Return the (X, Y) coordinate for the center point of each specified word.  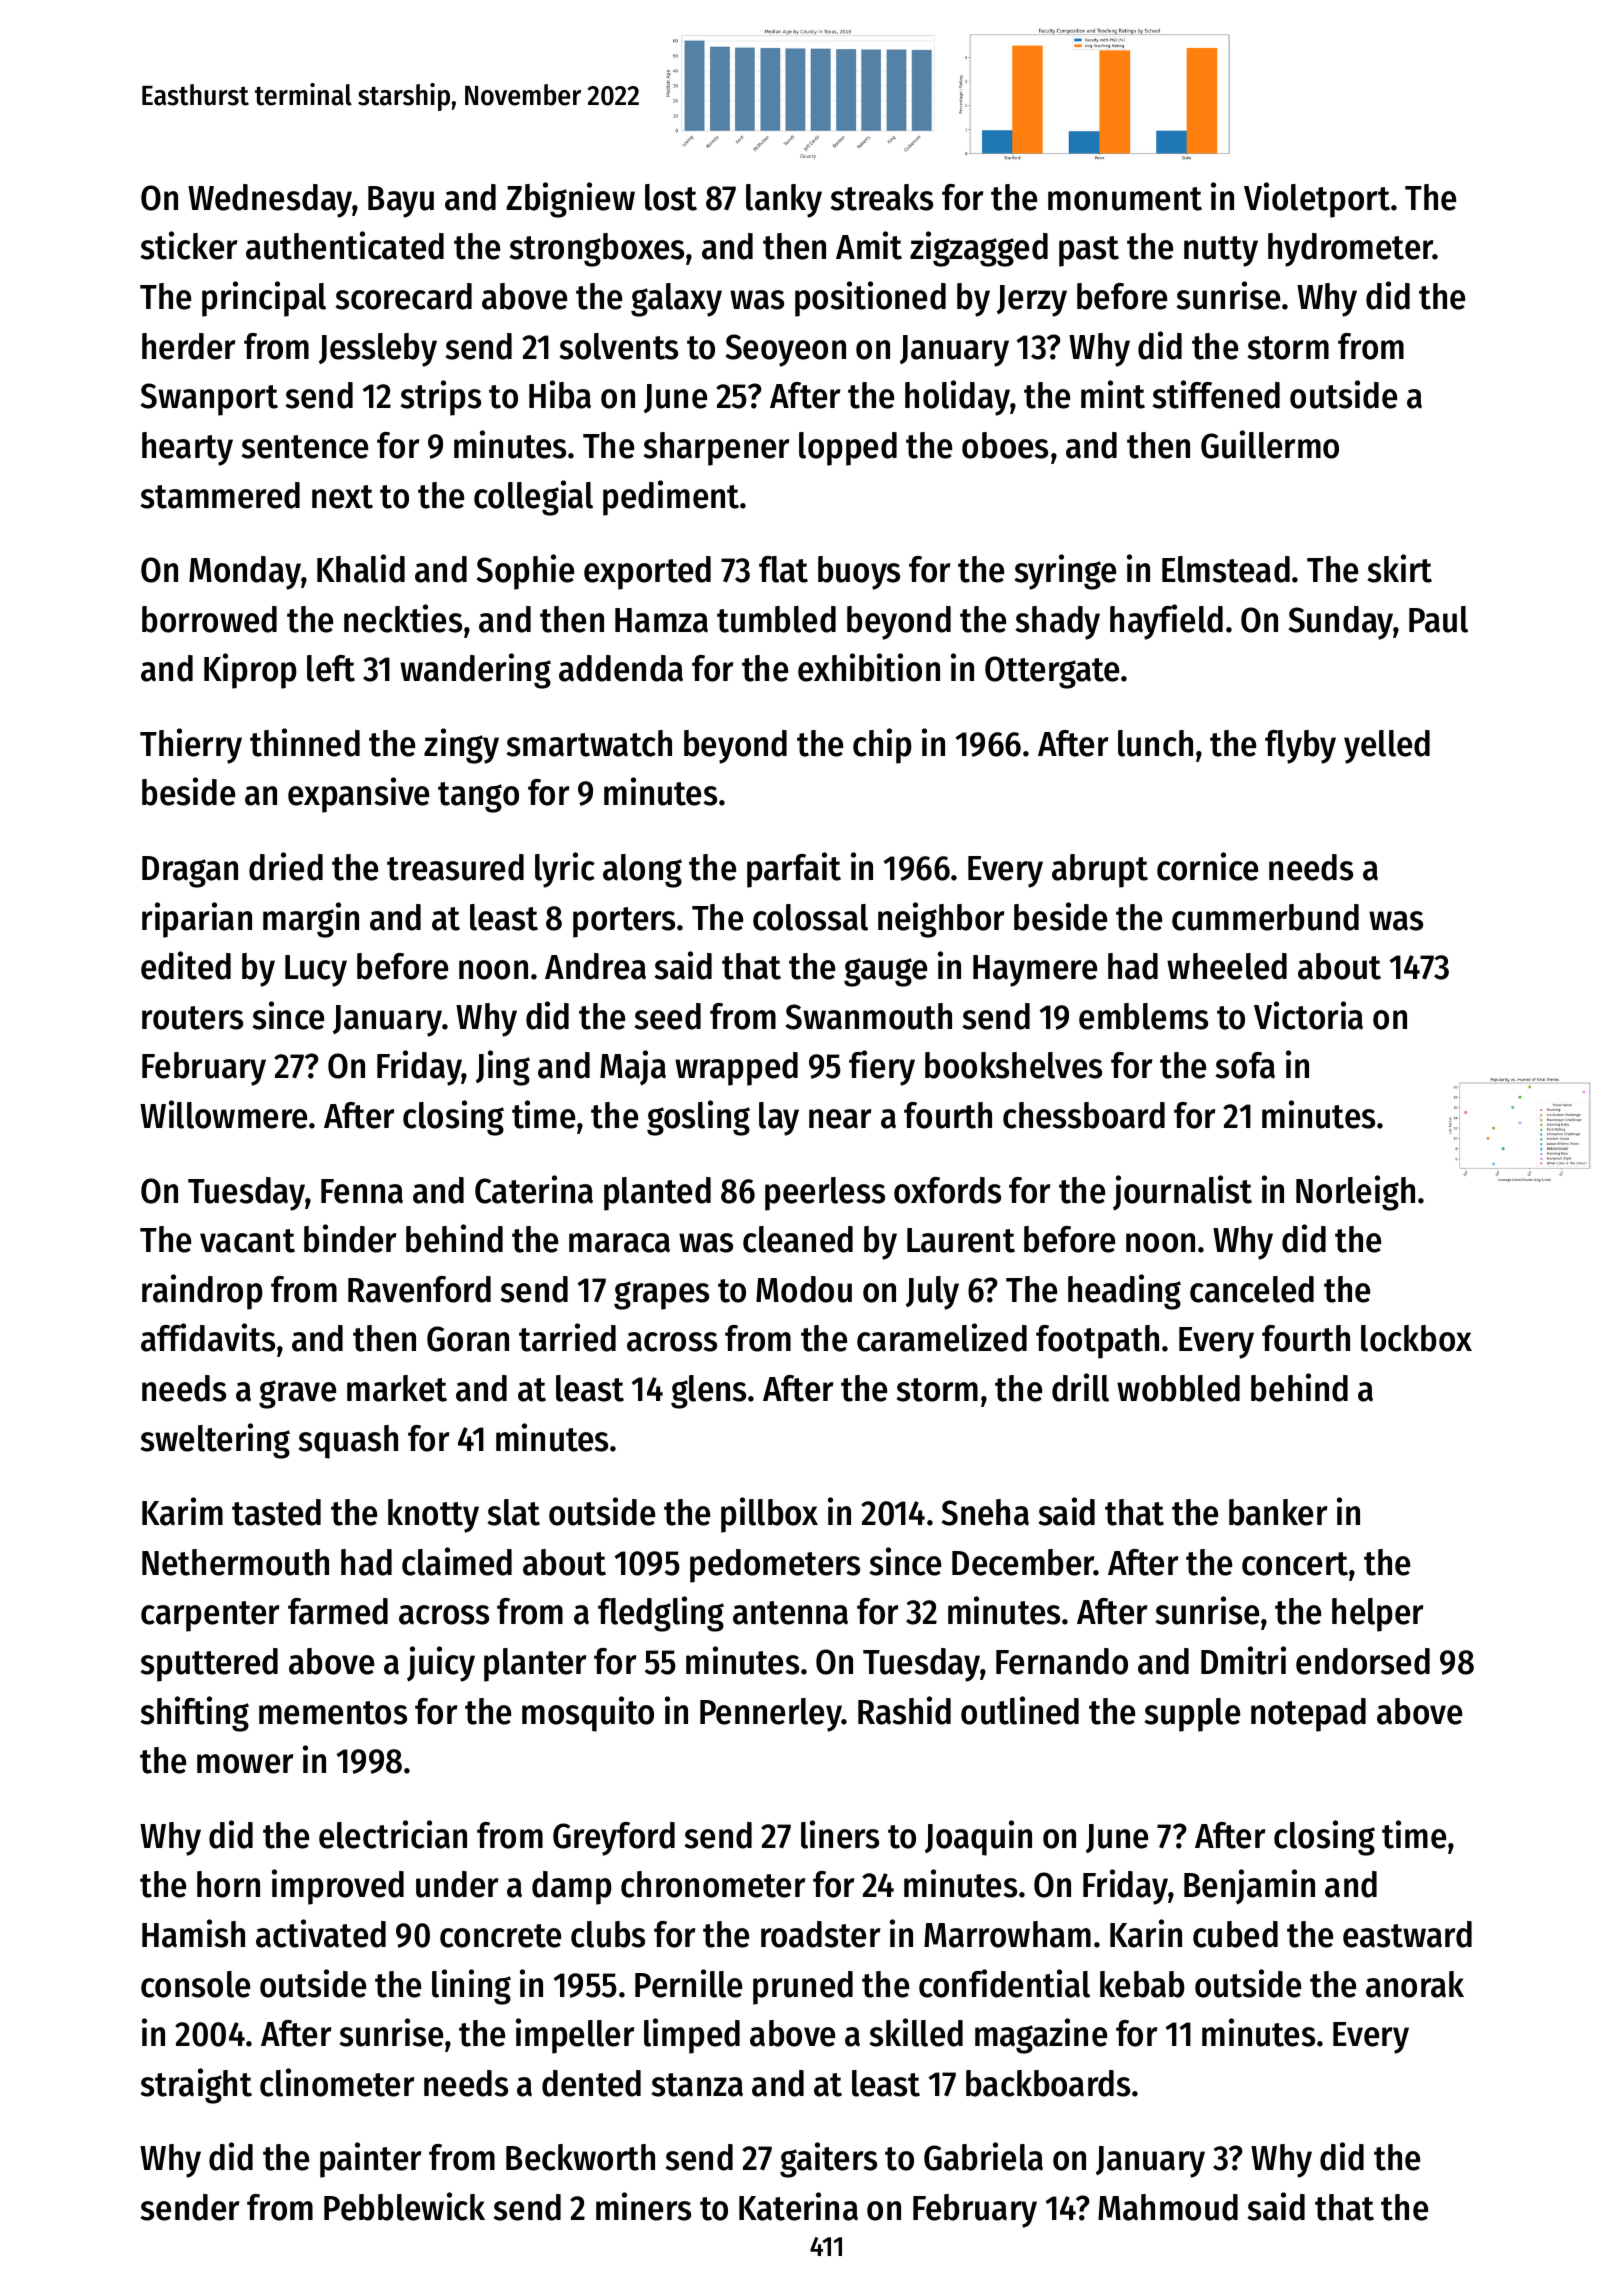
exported (647, 573)
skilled (916, 2032)
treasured (455, 867)
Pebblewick (404, 2206)
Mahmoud (1168, 2207)
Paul (1438, 619)
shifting (195, 1714)
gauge (885, 972)
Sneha (985, 1512)
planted (657, 1194)
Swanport (209, 399)
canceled (1252, 1289)
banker (1278, 1512)
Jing (503, 1068)
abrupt (1100, 871)
